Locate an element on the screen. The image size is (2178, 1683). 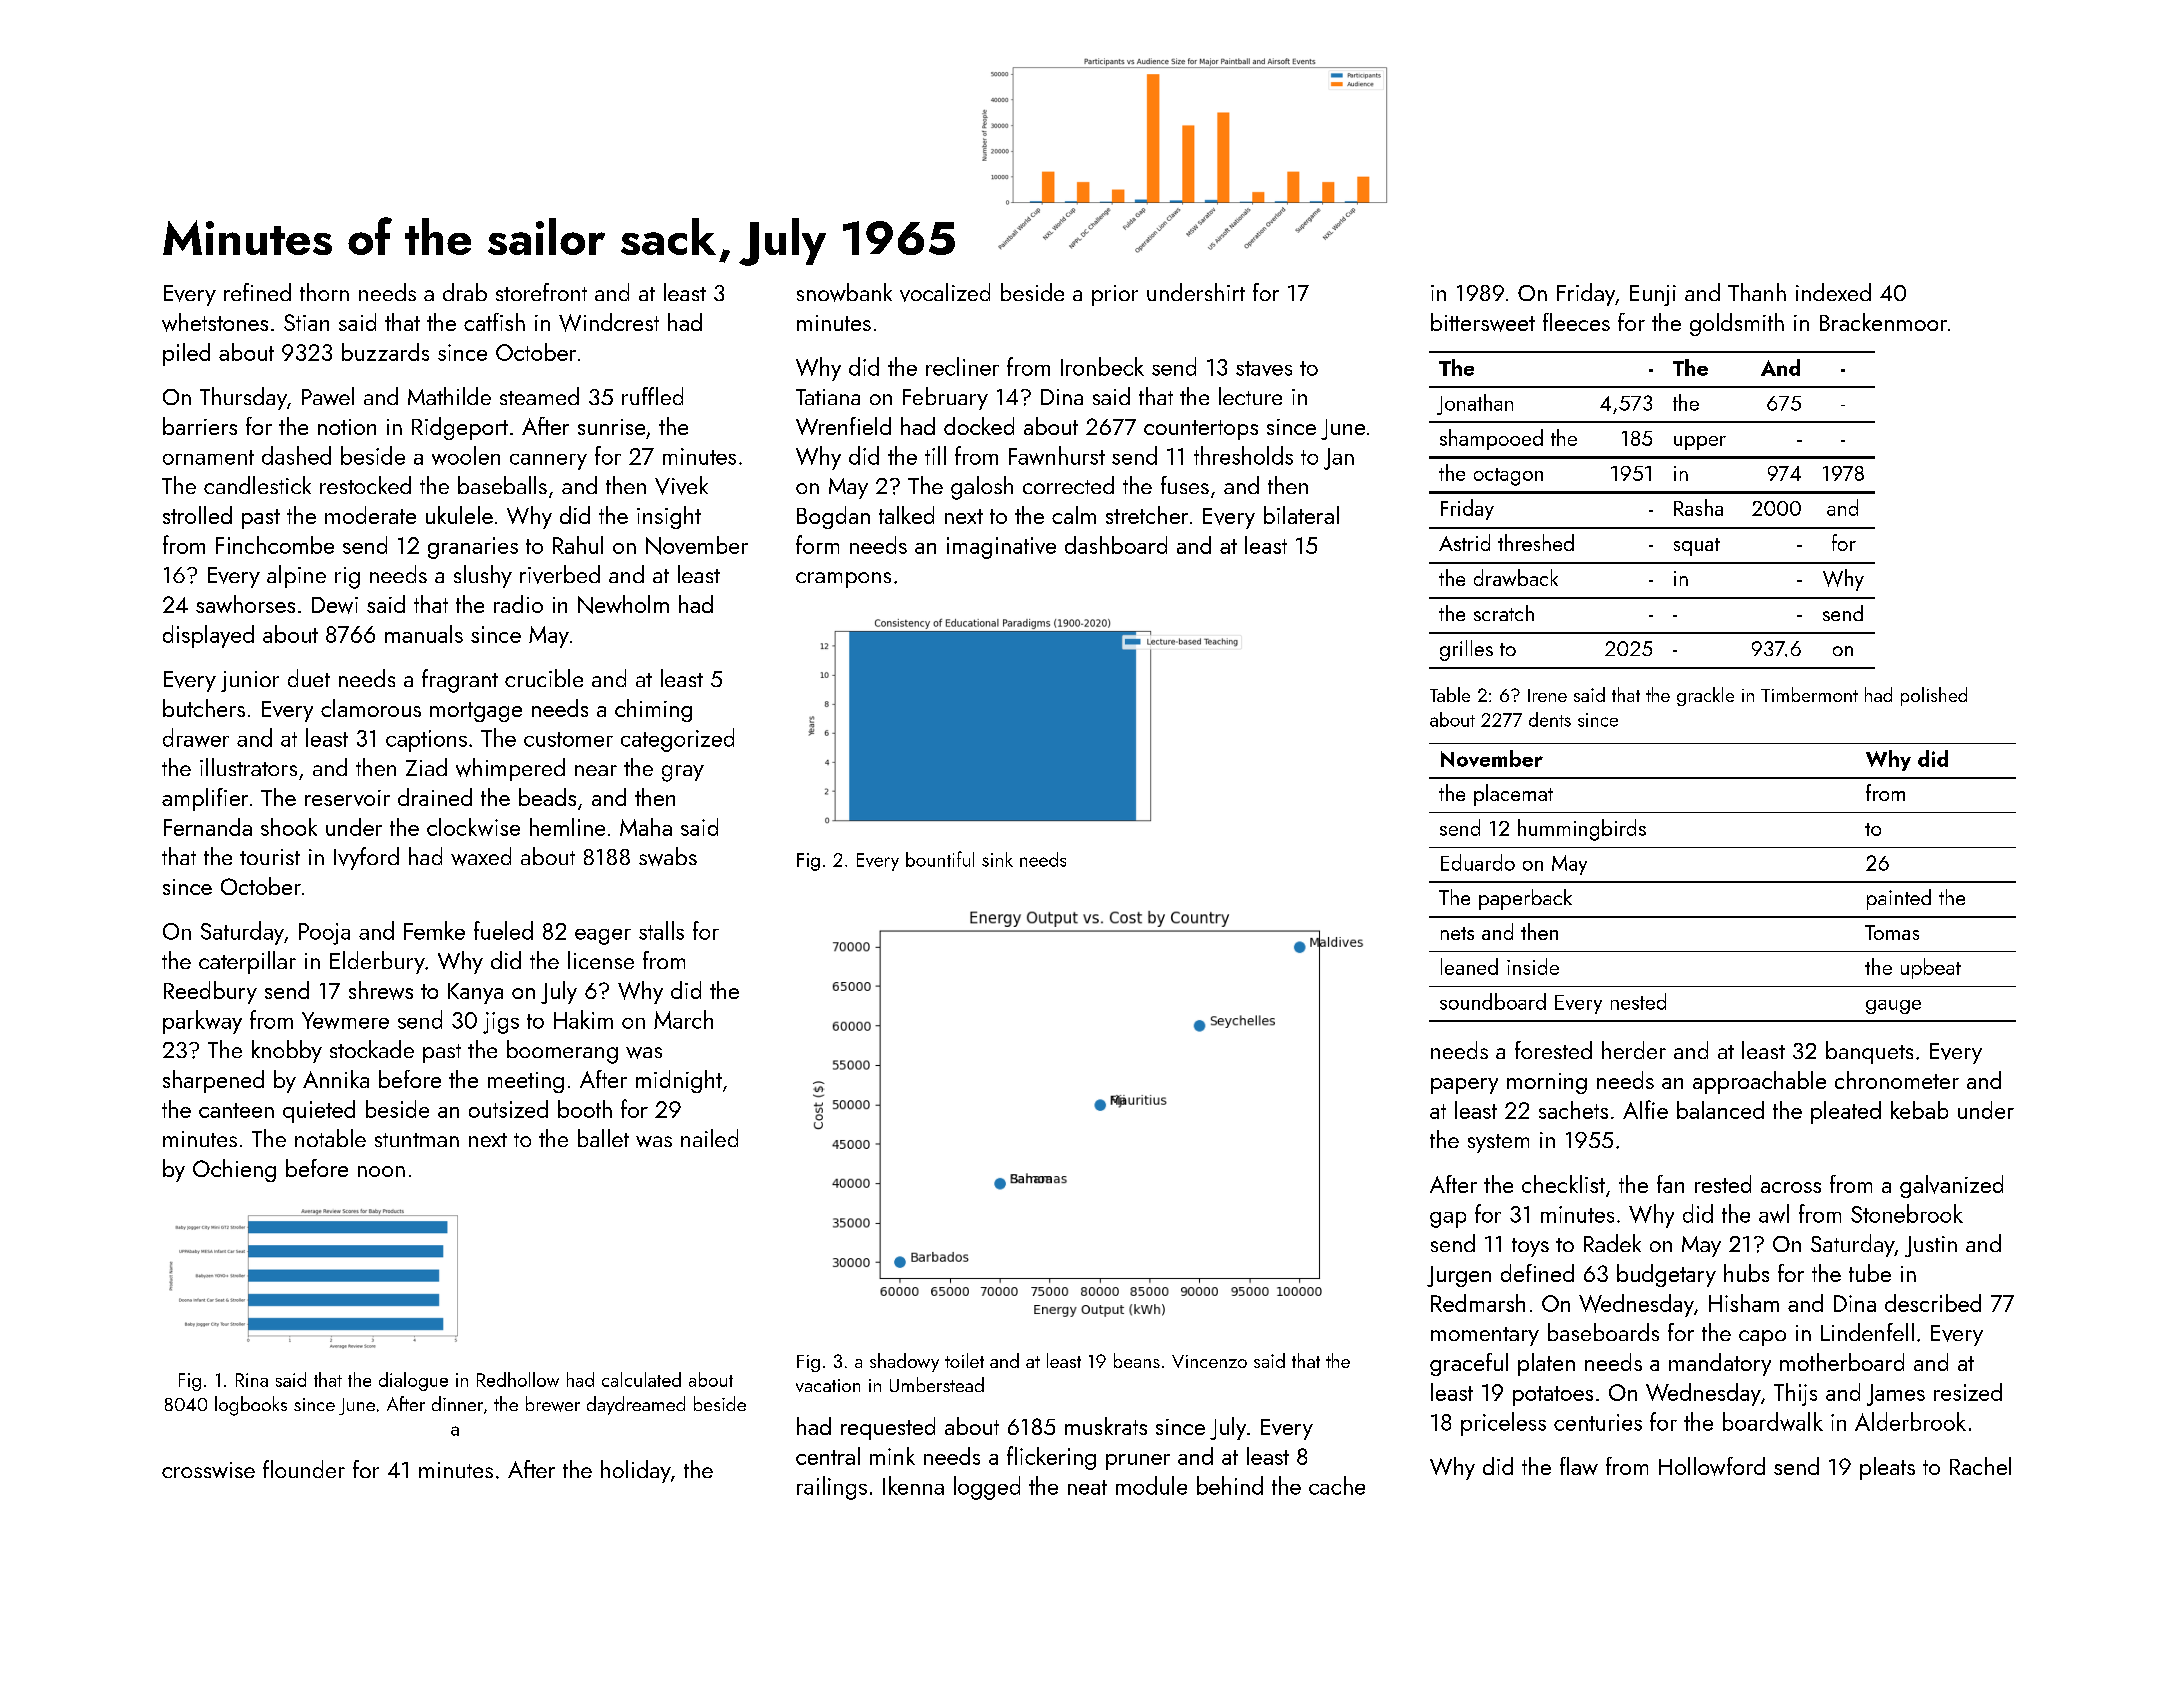
grackle is located at coordinates (1705, 696).
